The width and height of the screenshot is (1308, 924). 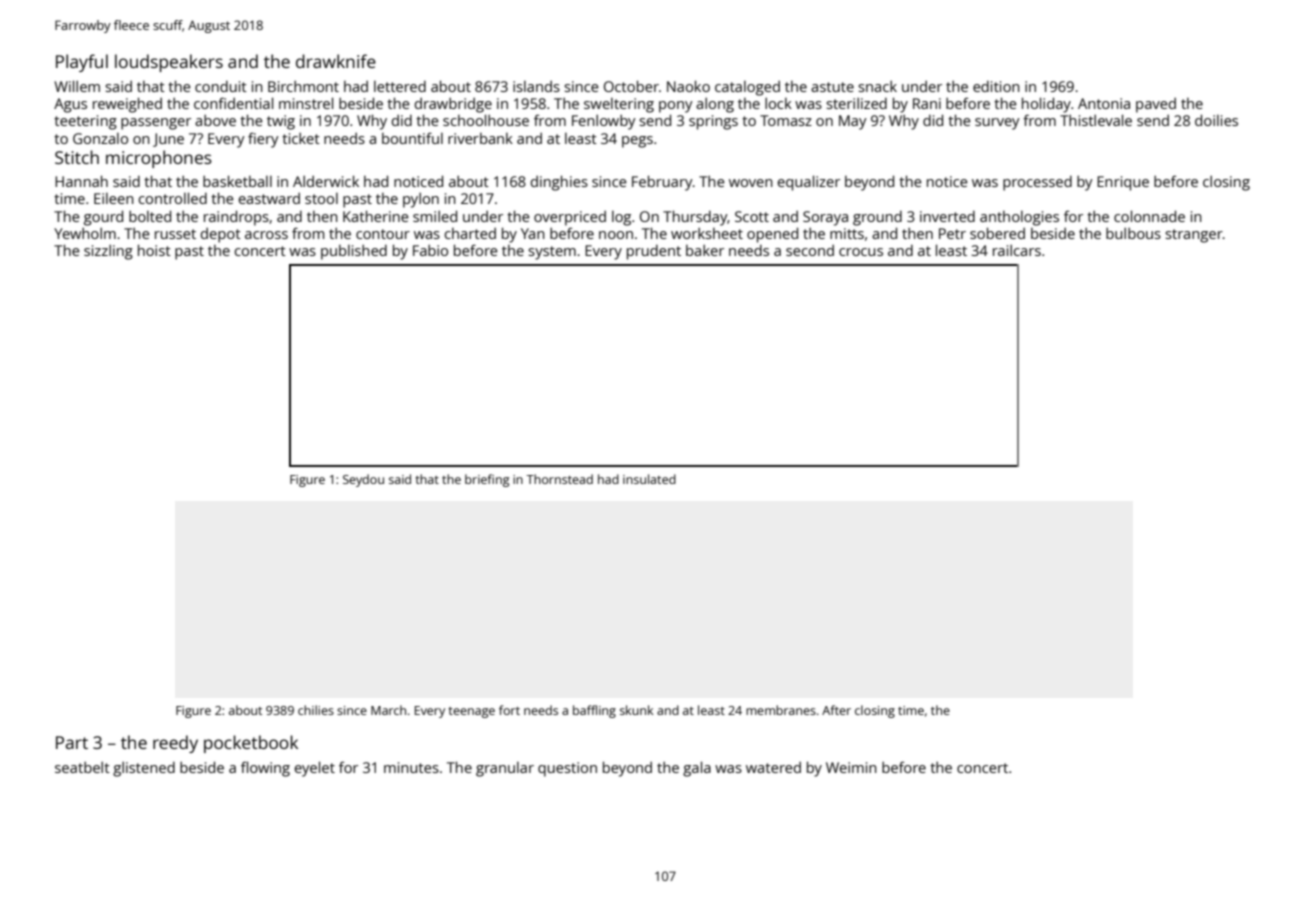 What do you see at coordinates (1216, 120) in the screenshot?
I see `doilies` at bounding box center [1216, 120].
